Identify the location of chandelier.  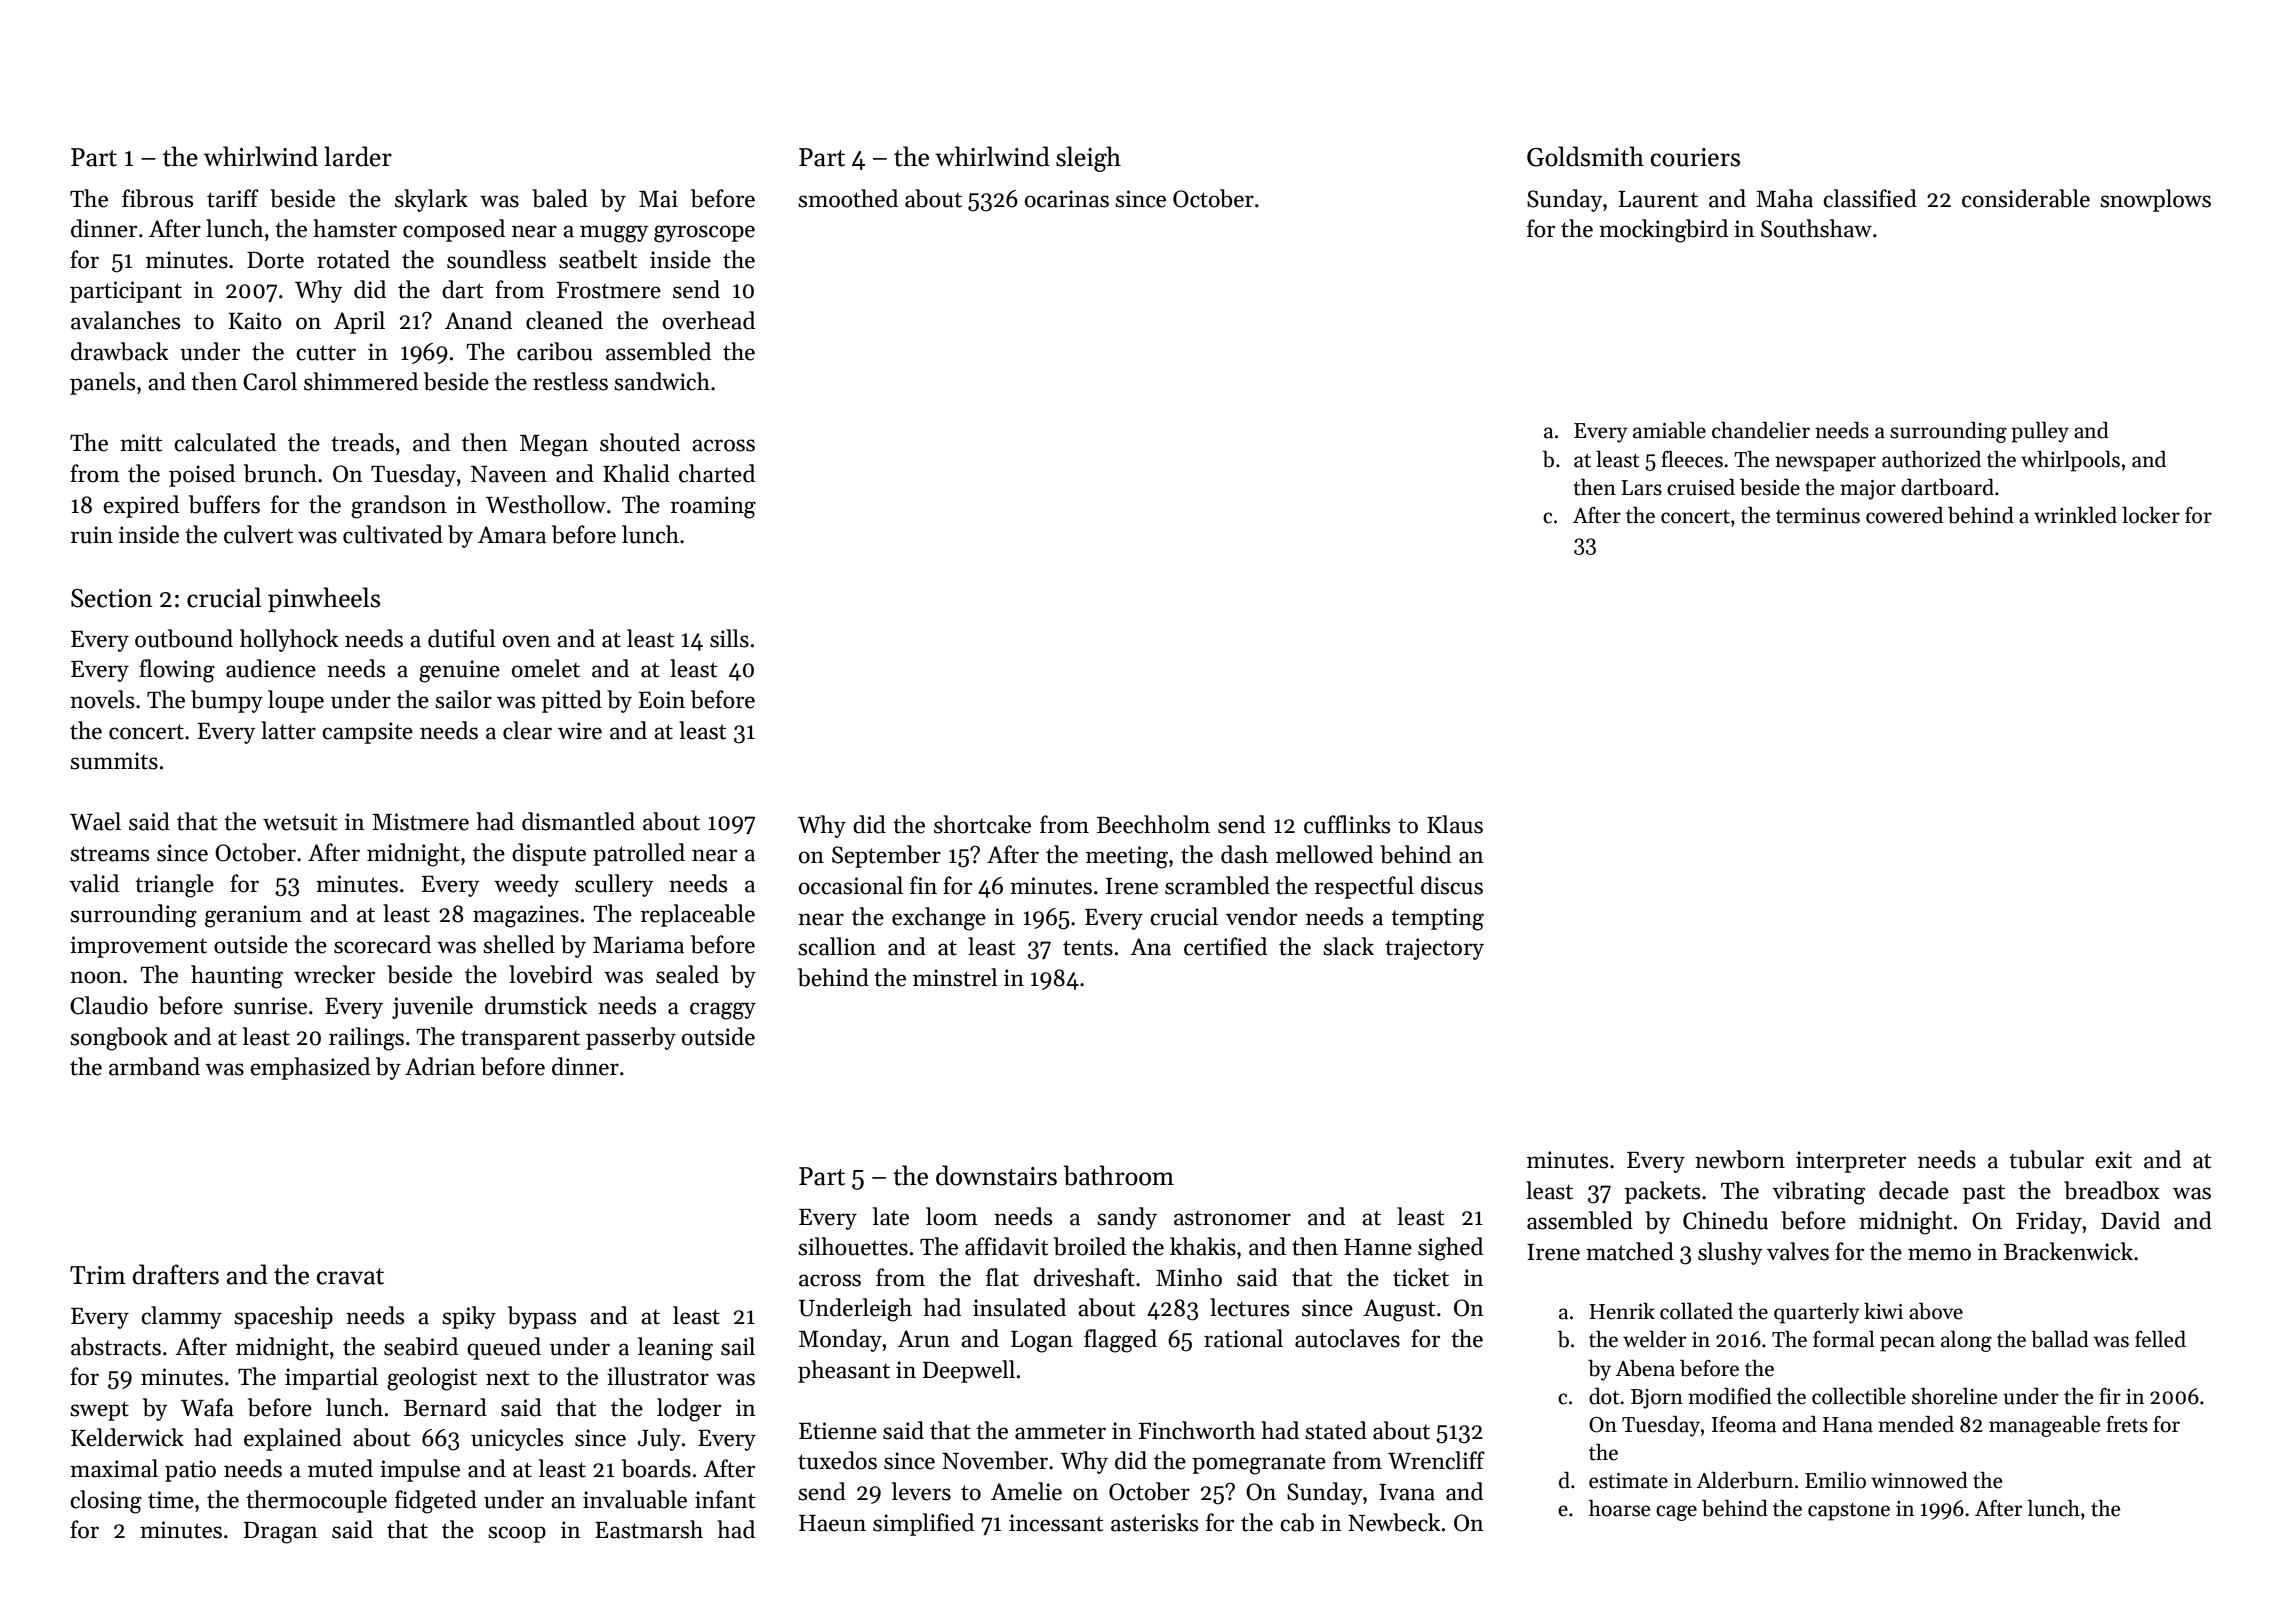
(1761, 430).
